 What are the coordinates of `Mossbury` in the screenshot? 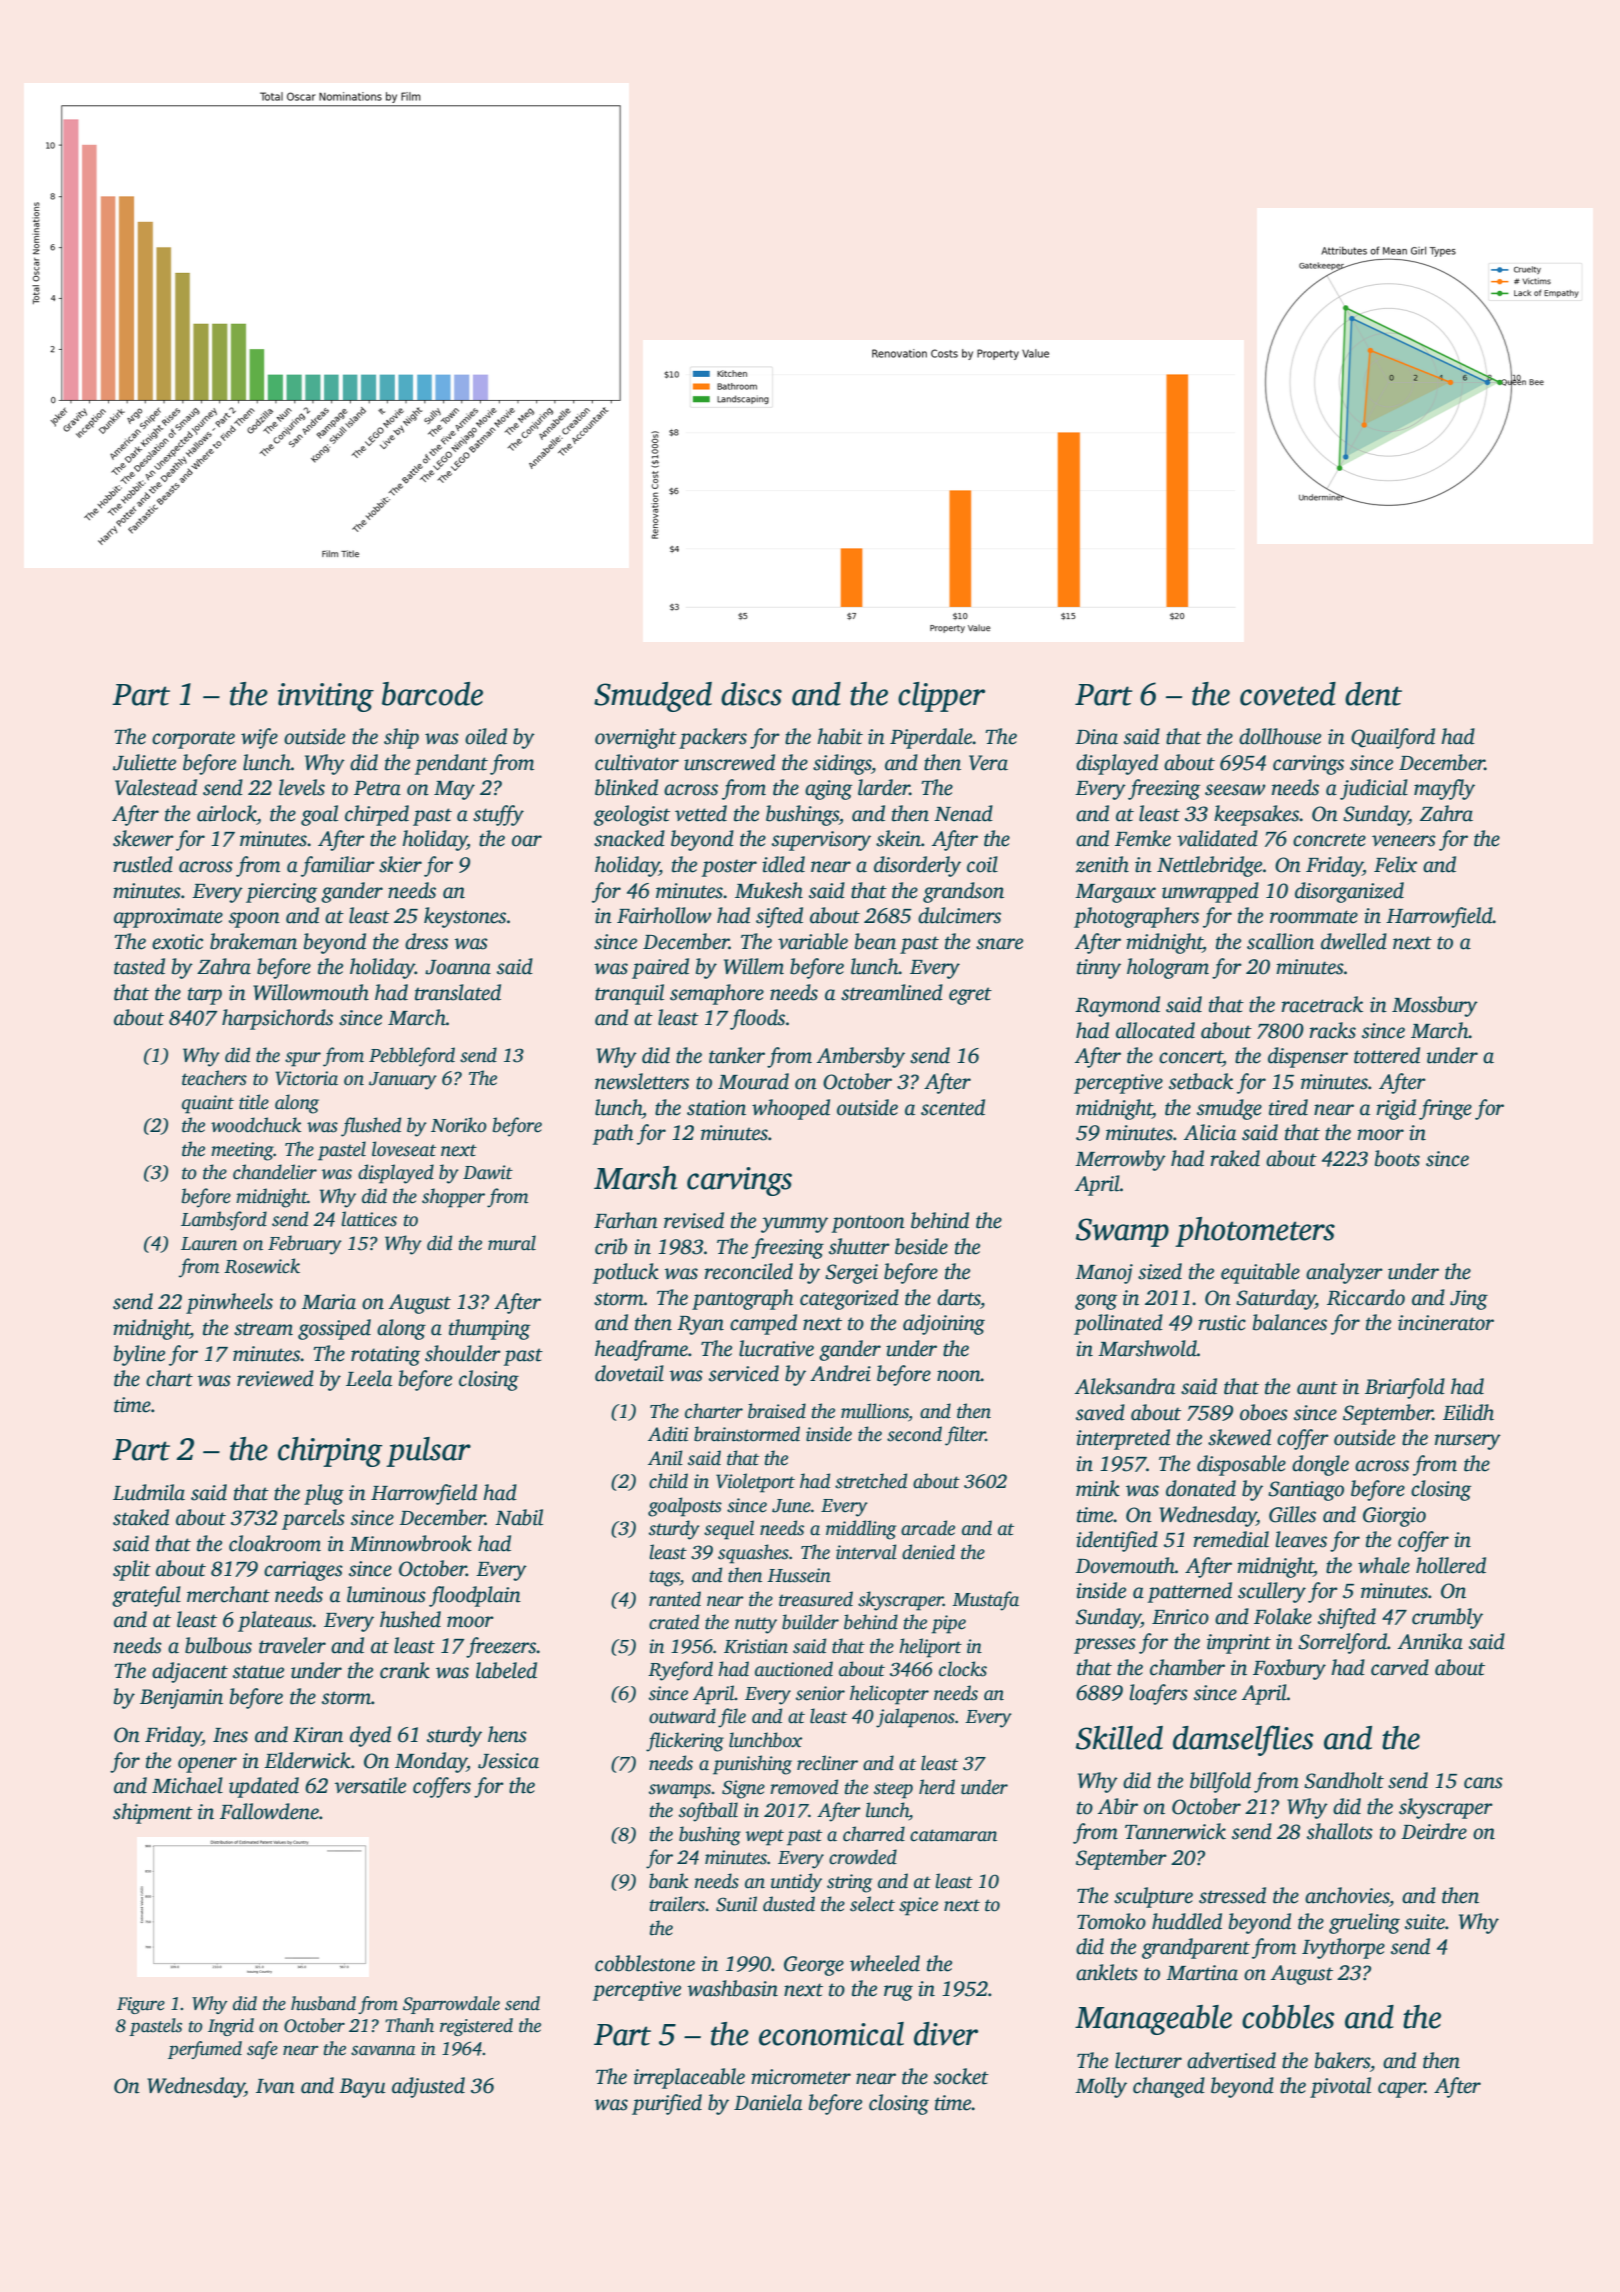 It's located at (1435, 1006).
